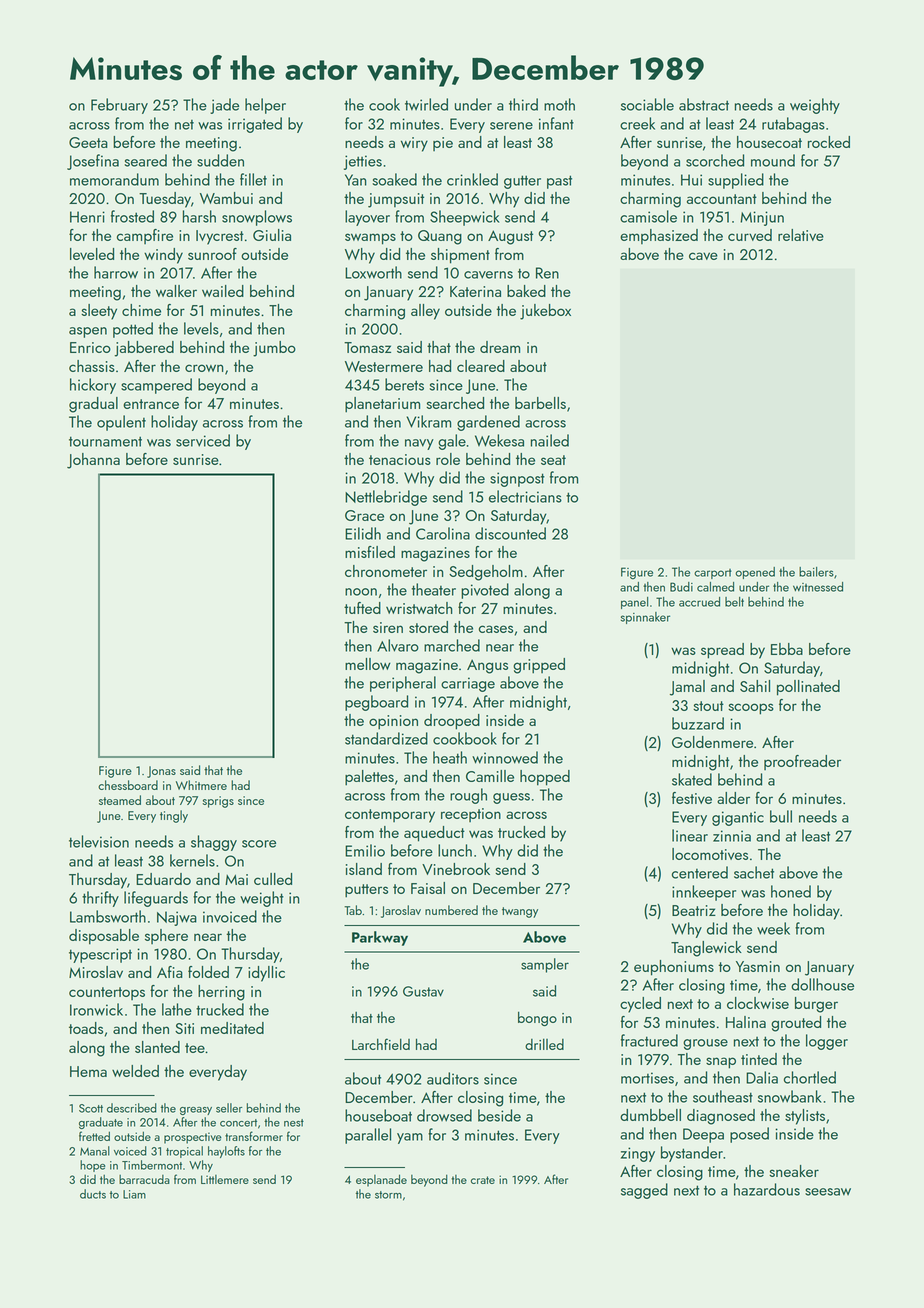 This page has height=1308, width=924. I want to click on chessboard, so click(128, 785).
